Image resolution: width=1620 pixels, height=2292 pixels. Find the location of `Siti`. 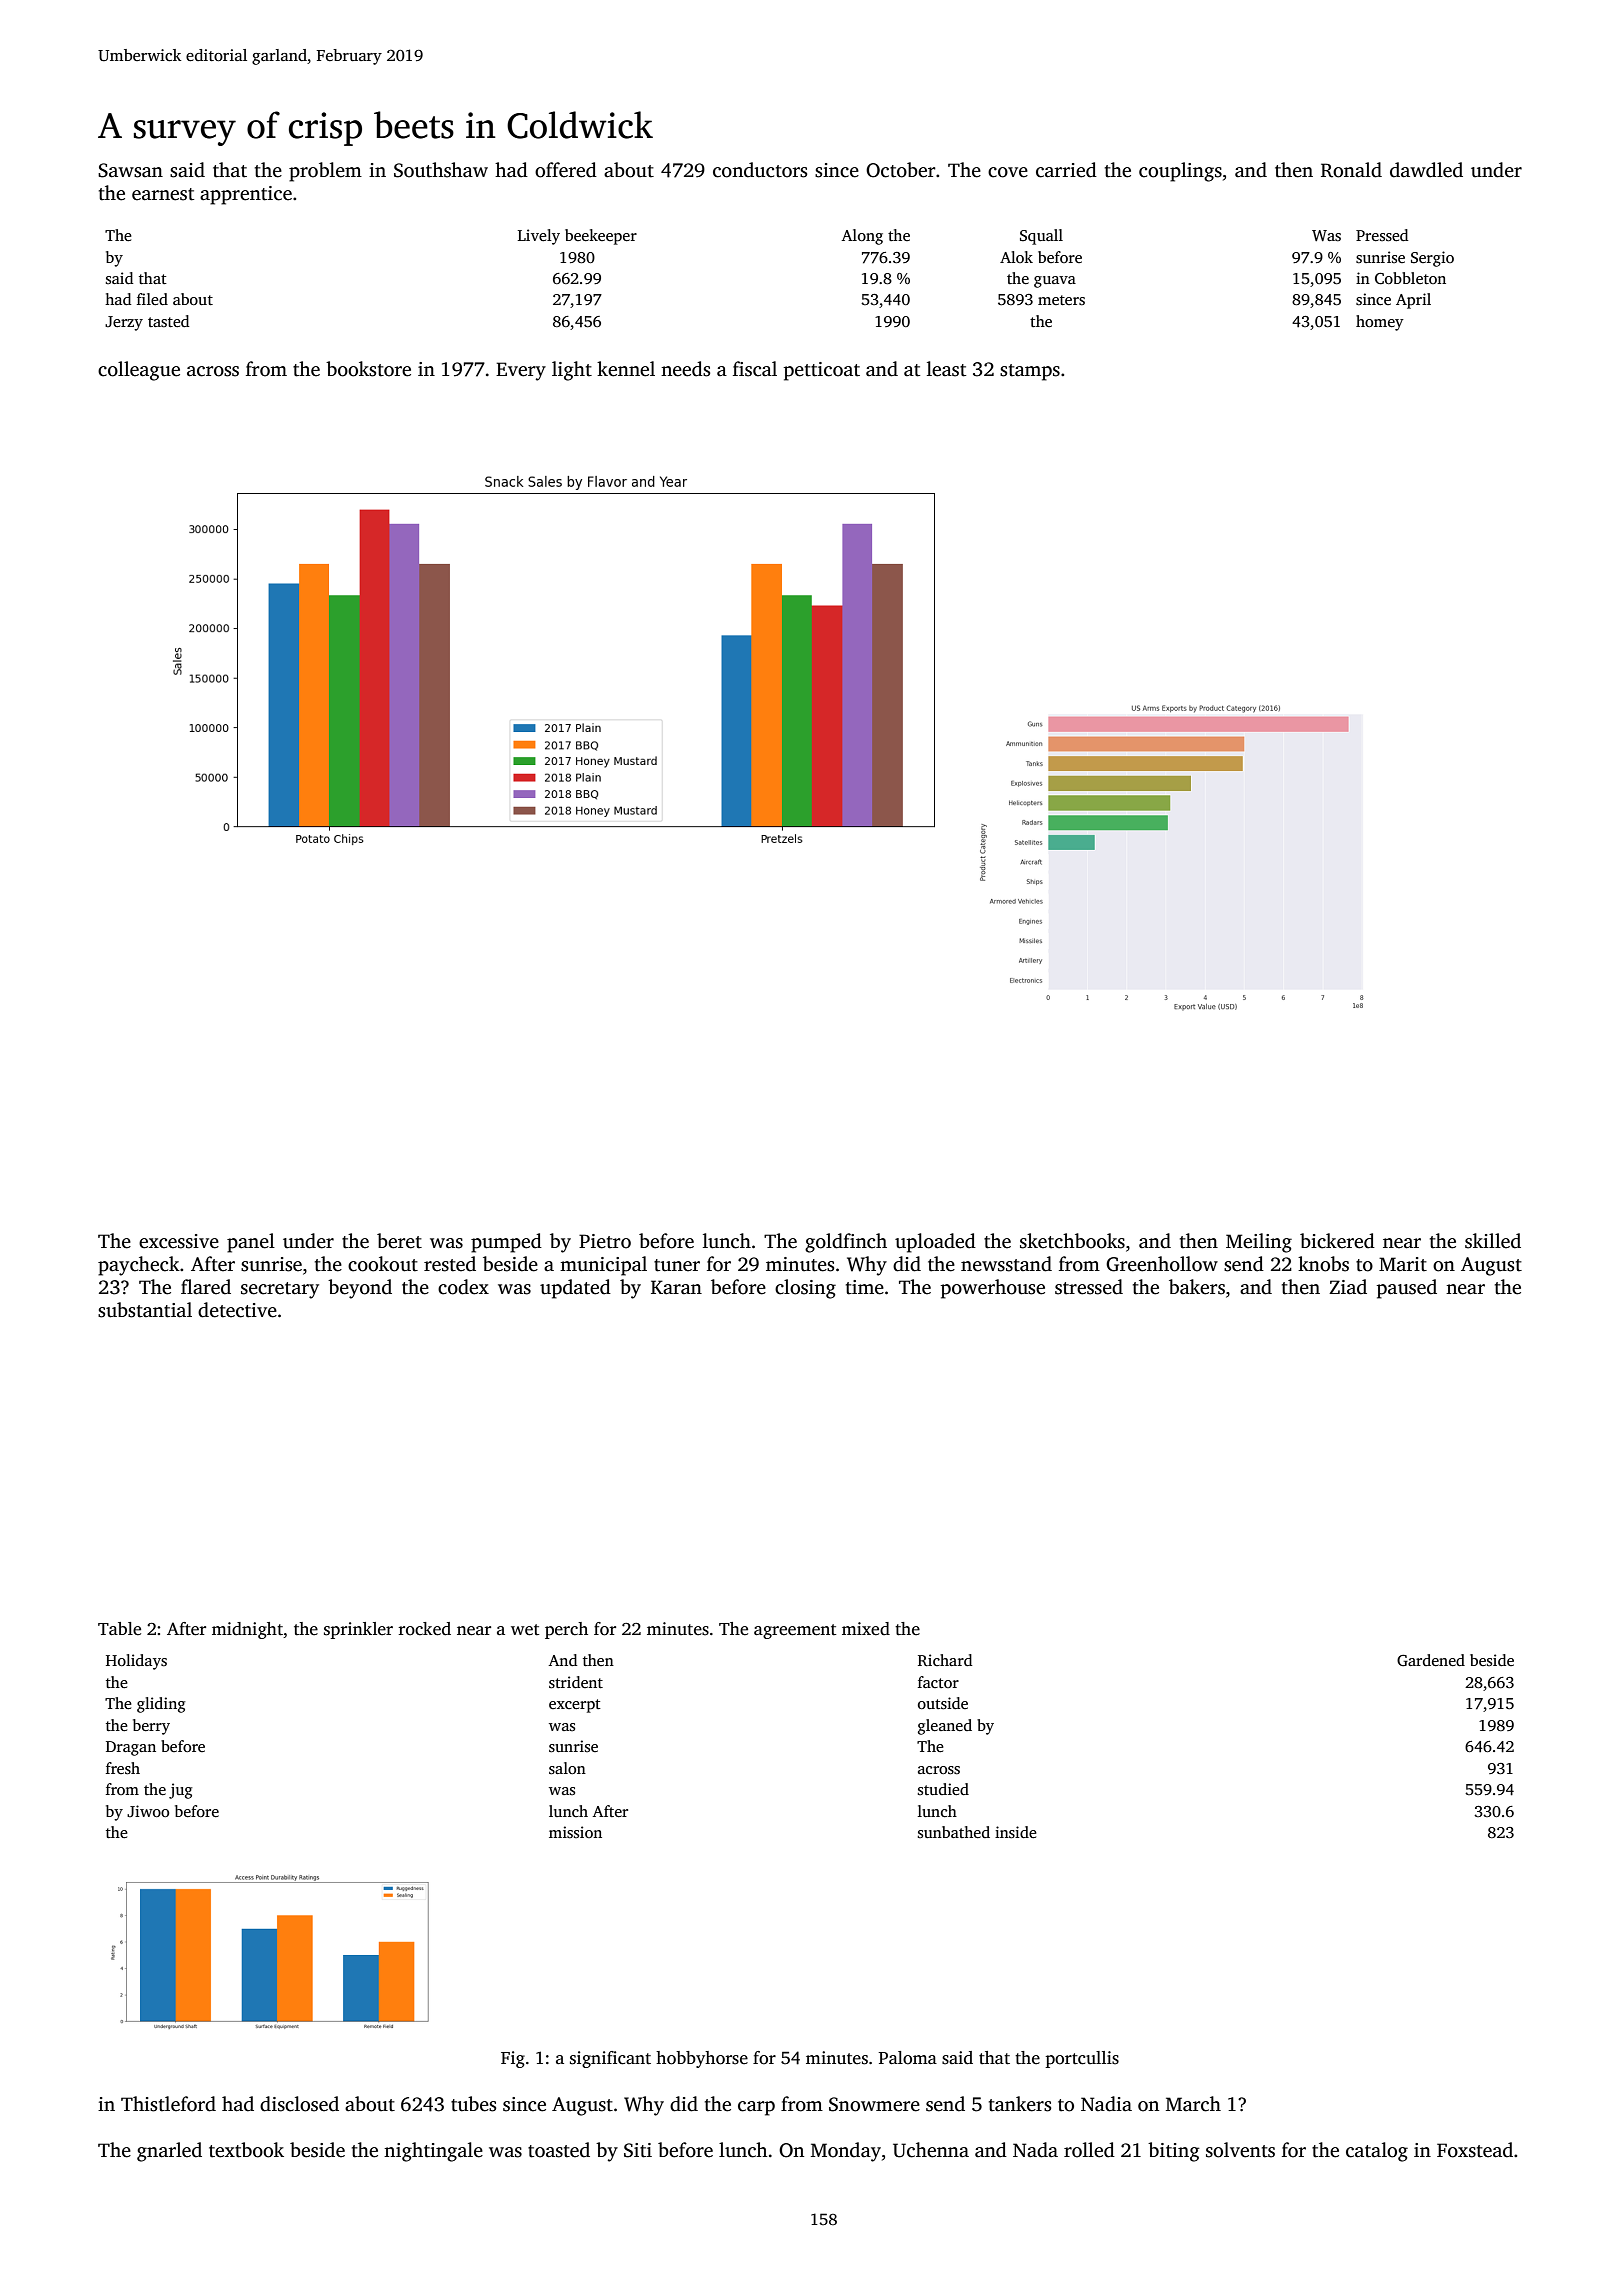

Siti is located at coordinates (638, 2150).
